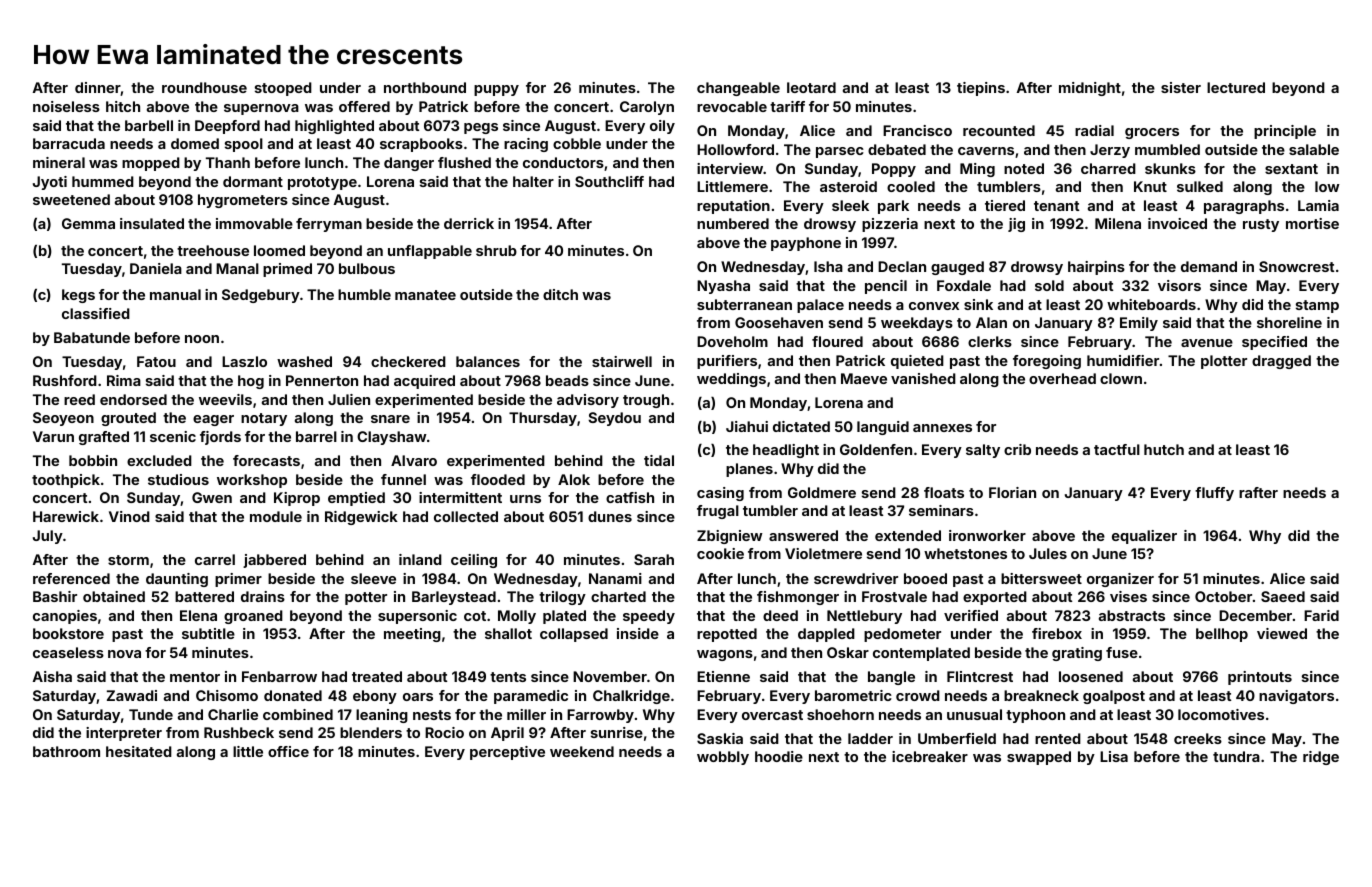 This document has height=887, width=1372. What do you see at coordinates (811, 87) in the document?
I see `leotard` at bounding box center [811, 87].
